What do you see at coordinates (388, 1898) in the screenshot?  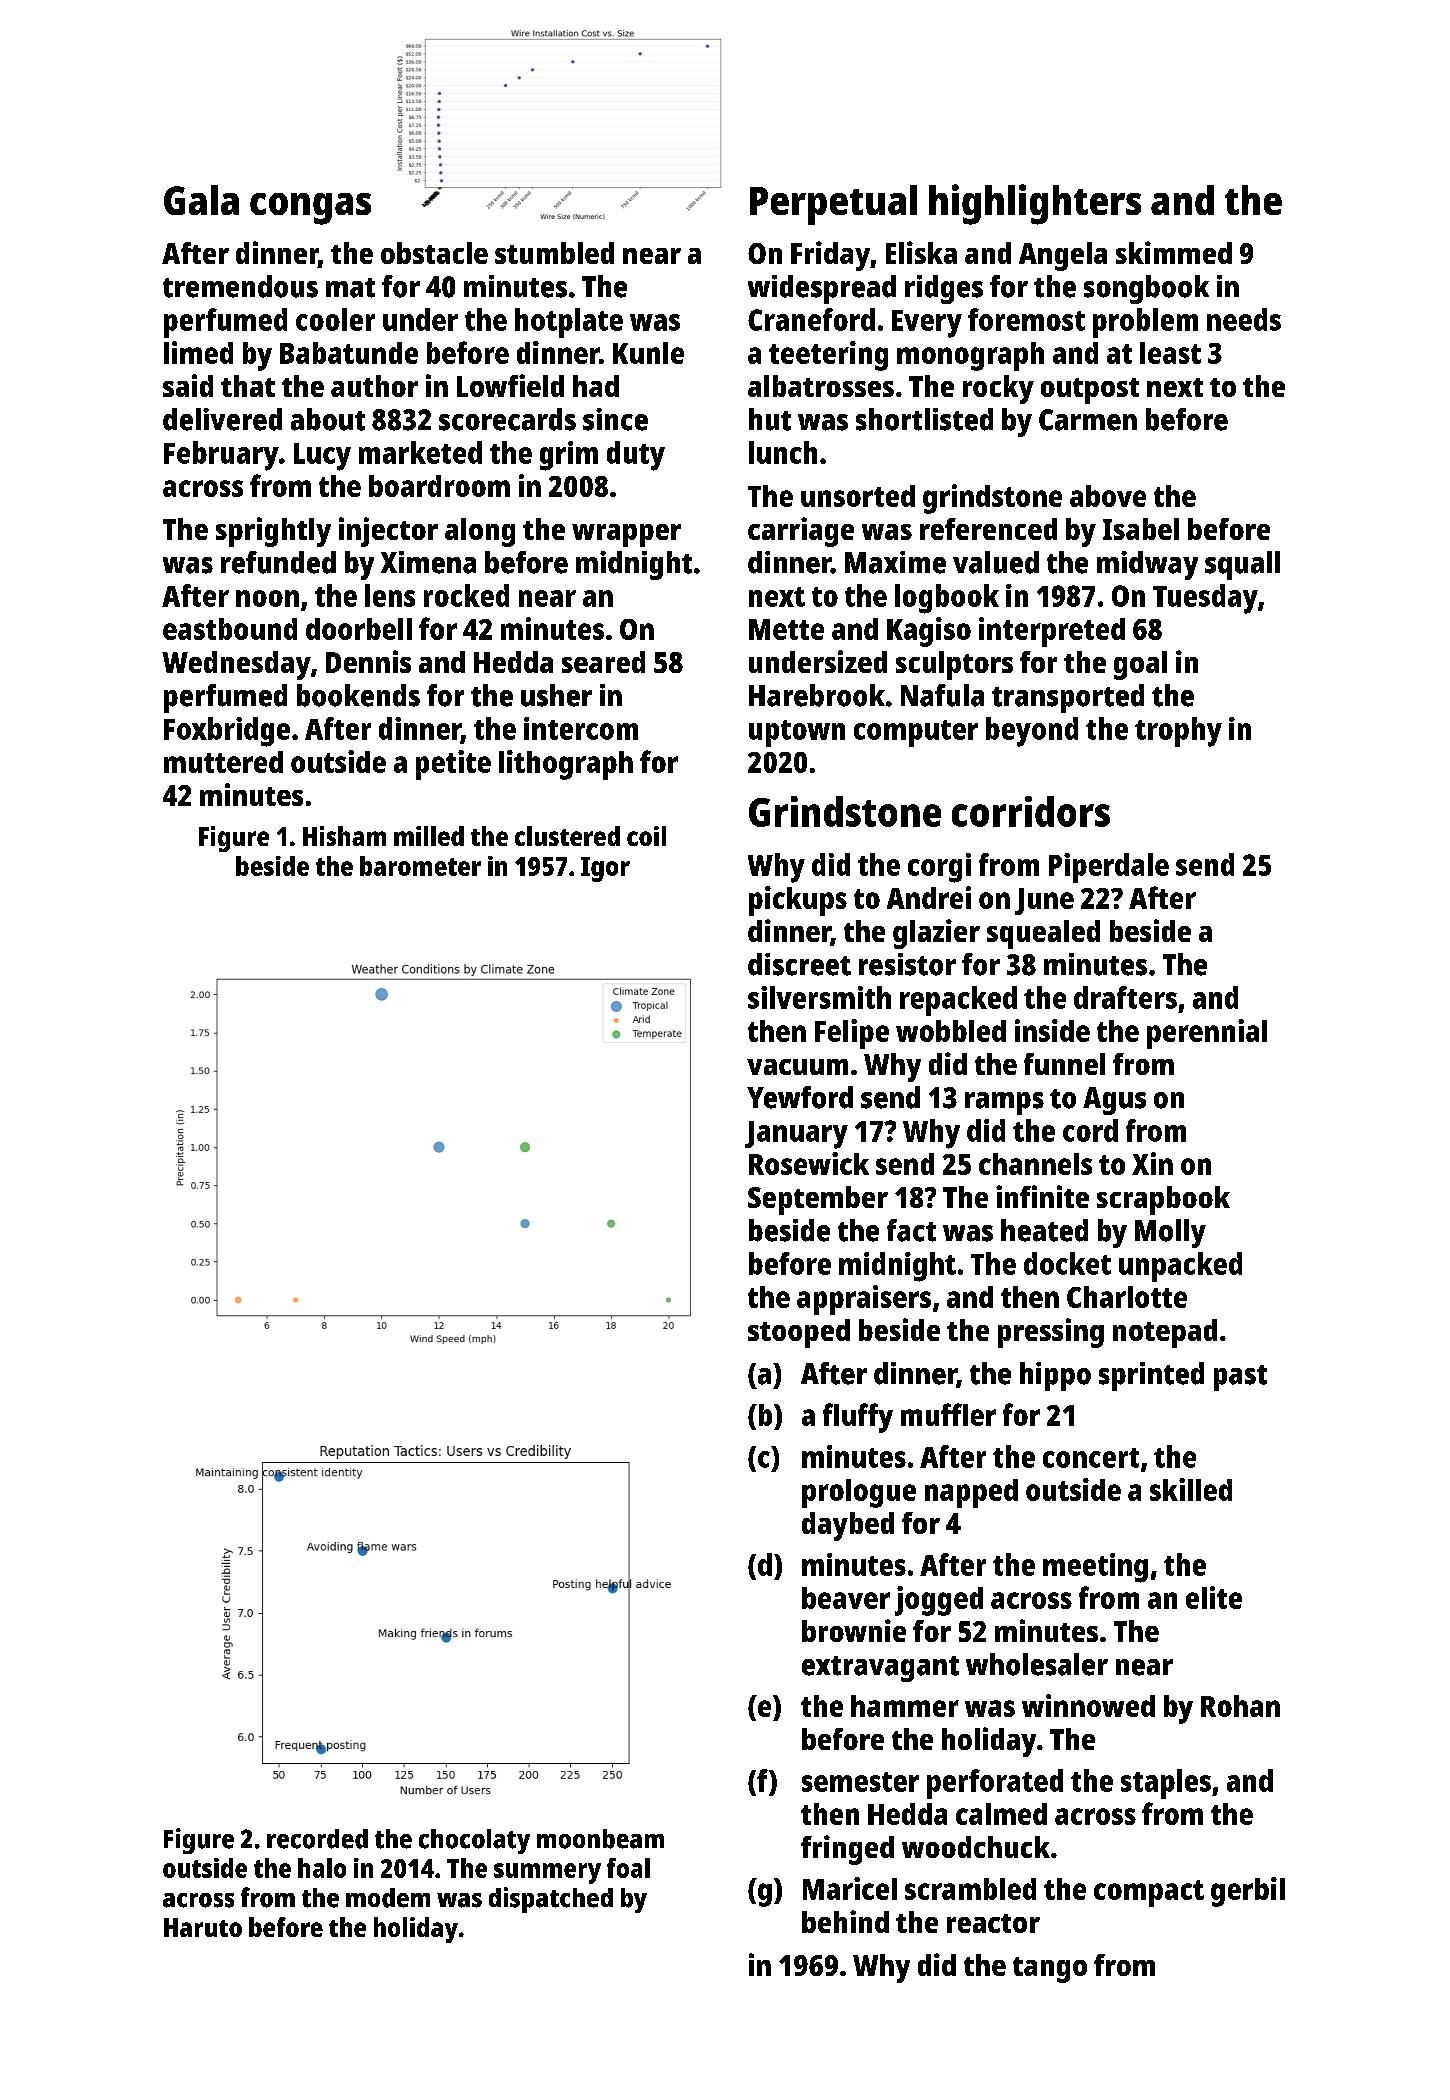 I see `modem` at bounding box center [388, 1898].
